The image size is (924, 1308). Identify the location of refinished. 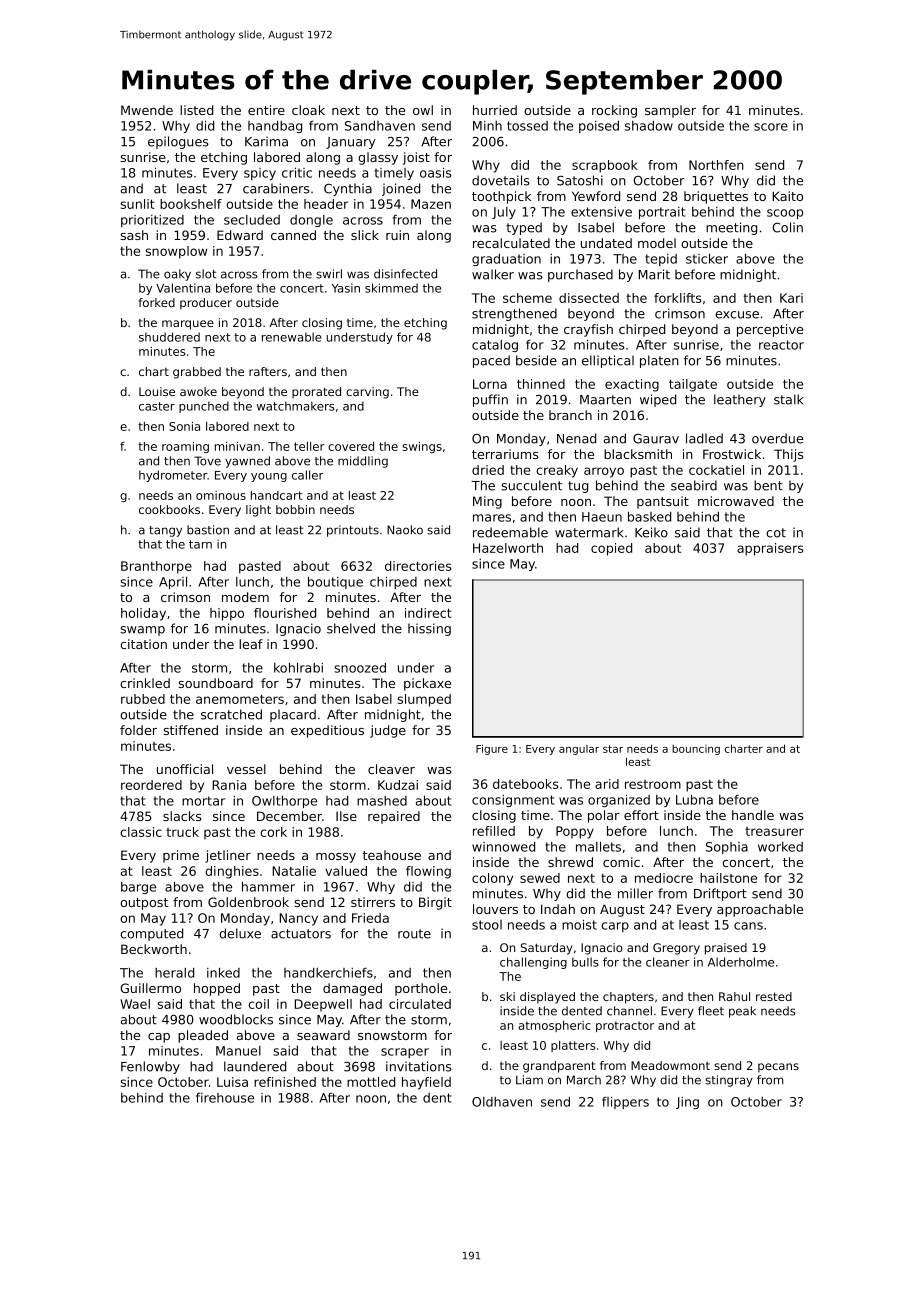
(285, 1082).
